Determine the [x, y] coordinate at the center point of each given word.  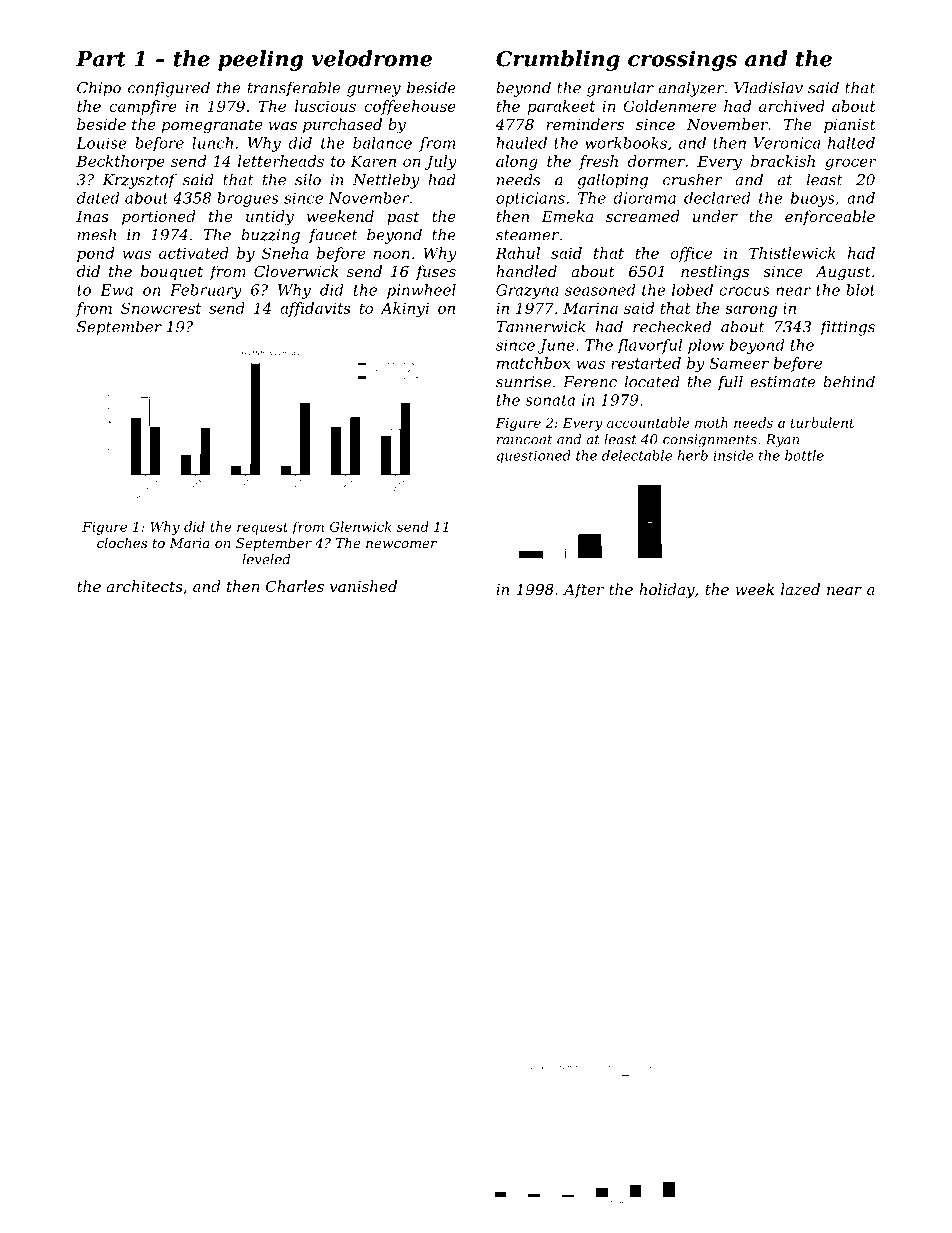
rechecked [672, 326]
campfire [143, 107]
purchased [342, 125]
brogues [248, 199]
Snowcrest [161, 308]
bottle [804, 455]
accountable [648, 422]
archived [792, 106]
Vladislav [768, 87]
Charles [295, 586]
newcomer [401, 544]
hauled [521, 143]
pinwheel [421, 291]
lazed [800, 589]
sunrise [523, 382]
